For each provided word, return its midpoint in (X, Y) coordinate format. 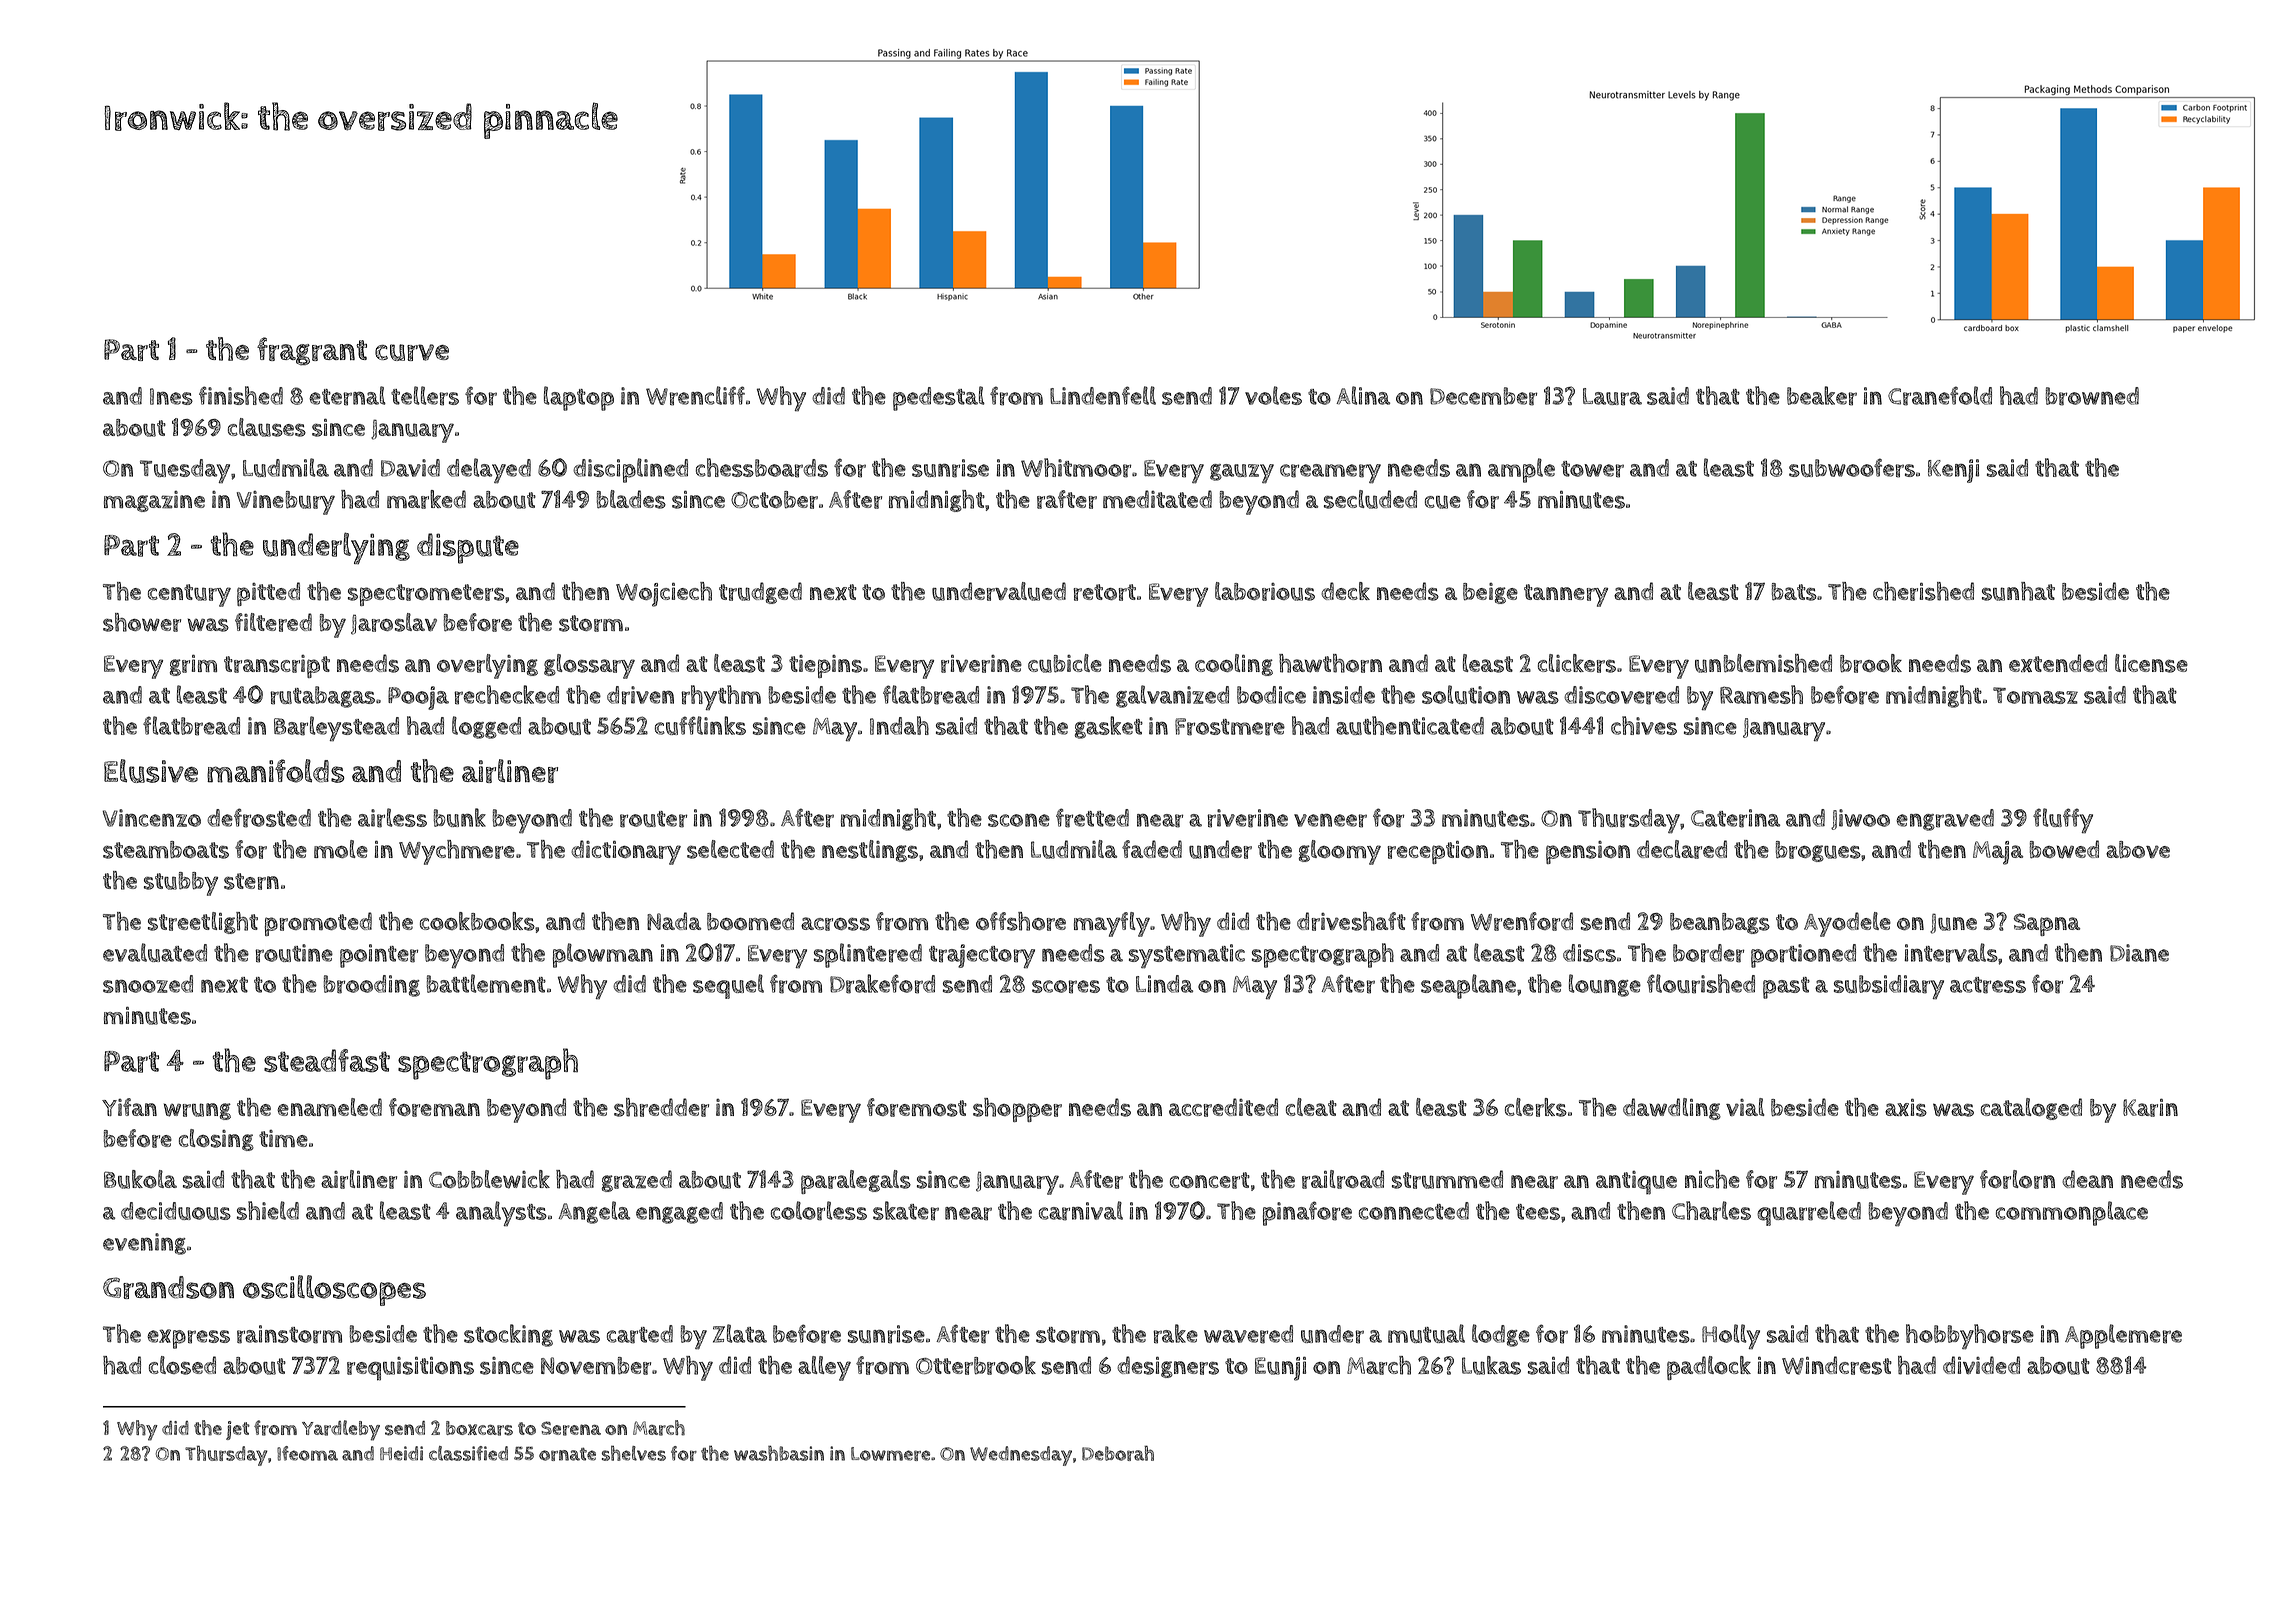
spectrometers (426, 595)
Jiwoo (1860, 819)
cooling (1234, 665)
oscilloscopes (334, 1290)
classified (468, 1453)
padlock (1709, 1368)
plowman (603, 955)
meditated (1157, 499)
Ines (171, 396)
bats (1794, 592)
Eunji (1280, 1368)
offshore (1021, 921)
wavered (1248, 1334)
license (2151, 663)
